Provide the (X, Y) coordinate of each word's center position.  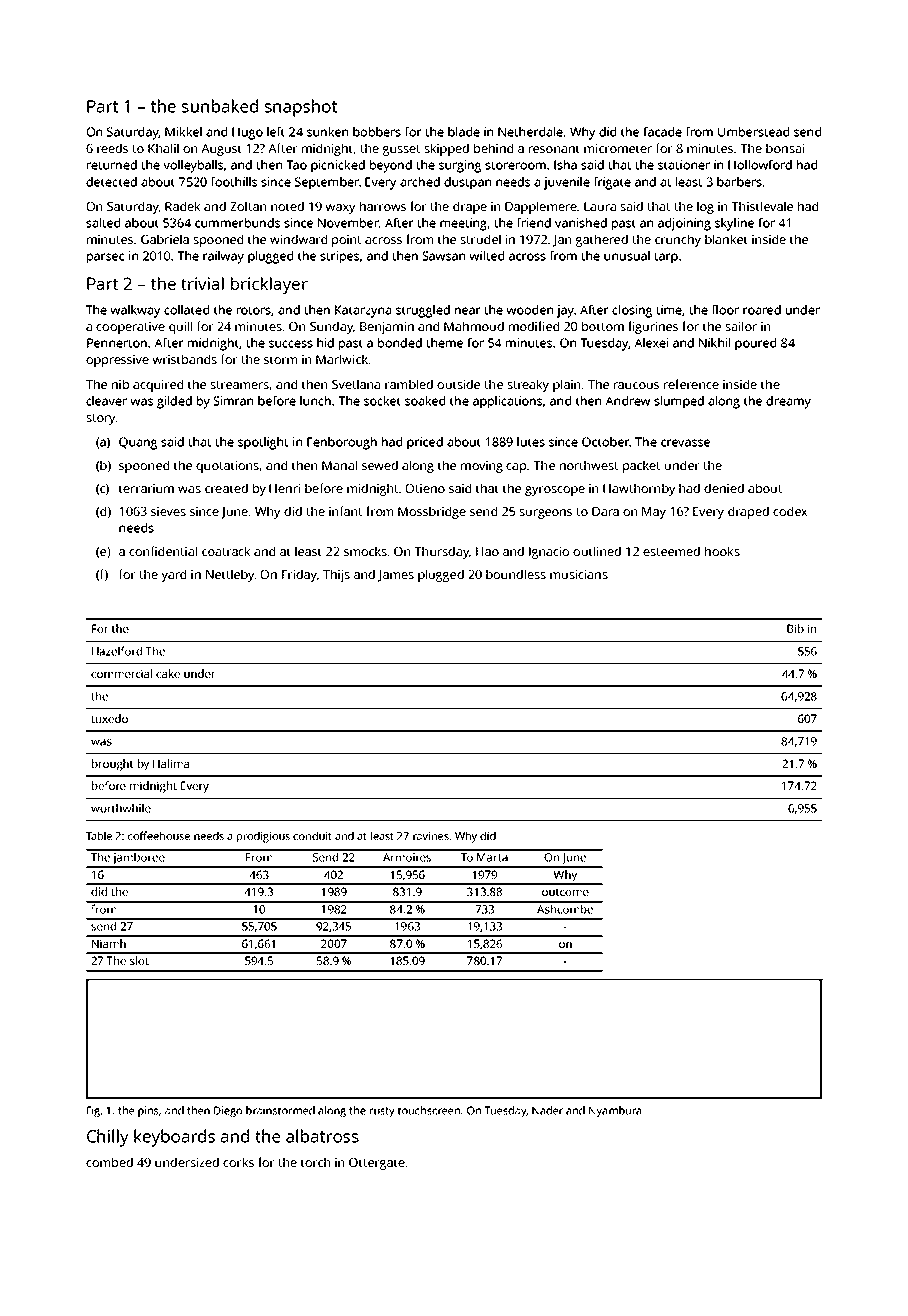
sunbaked (220, 106)
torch (315, 1162)
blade (464, 132)
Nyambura (615, 1111)
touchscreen (429, 1110)
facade (662, 132)
